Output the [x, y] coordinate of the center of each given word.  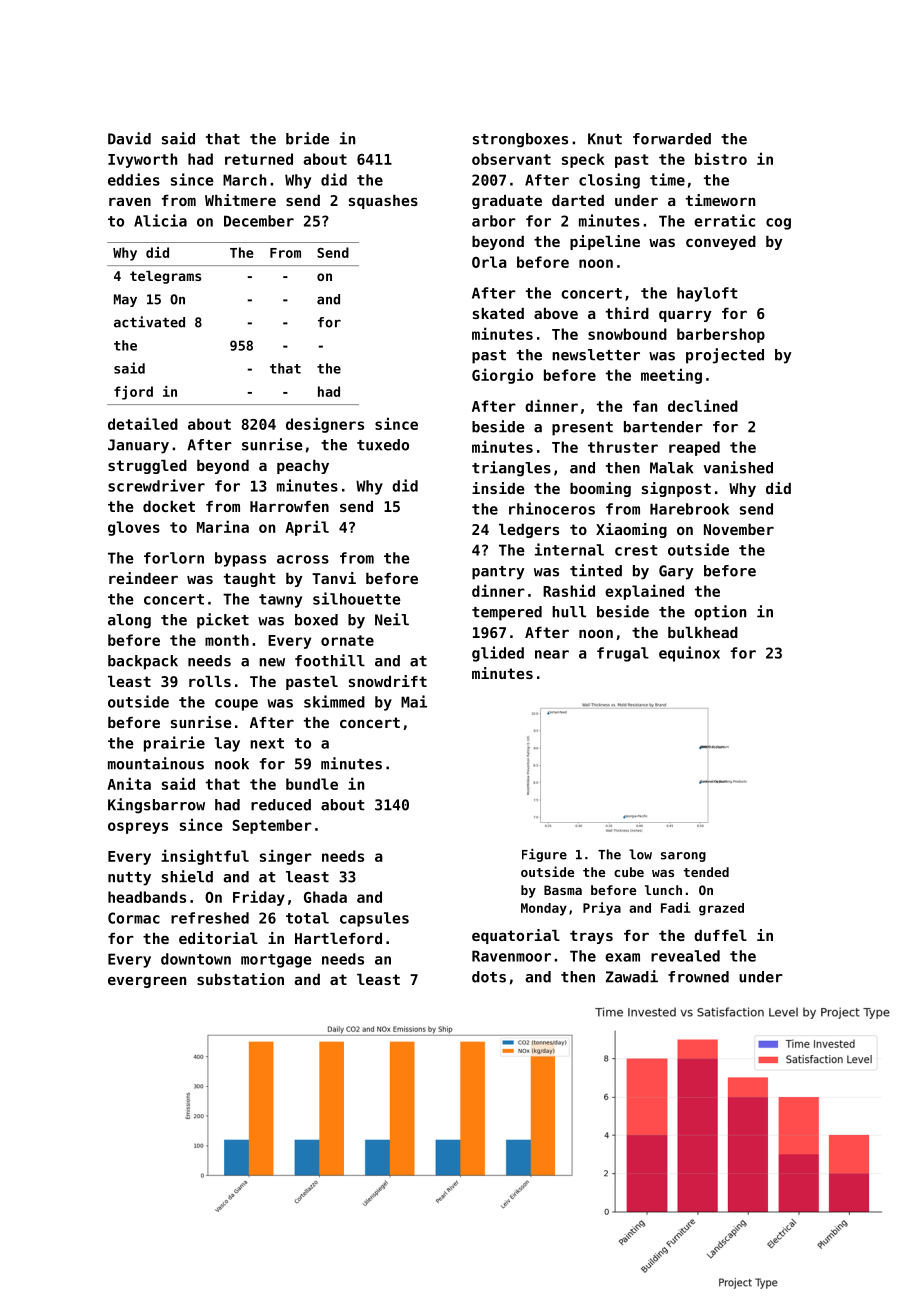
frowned [698, 977]
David [129, 138]
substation [240, 979]
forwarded [672, 139]
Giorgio [502, 376]
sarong [683, 857]
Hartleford [338, 938]
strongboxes [520, 140]
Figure [544, 855]
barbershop [721, 335]
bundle [312, 784]
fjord [133, 393]
